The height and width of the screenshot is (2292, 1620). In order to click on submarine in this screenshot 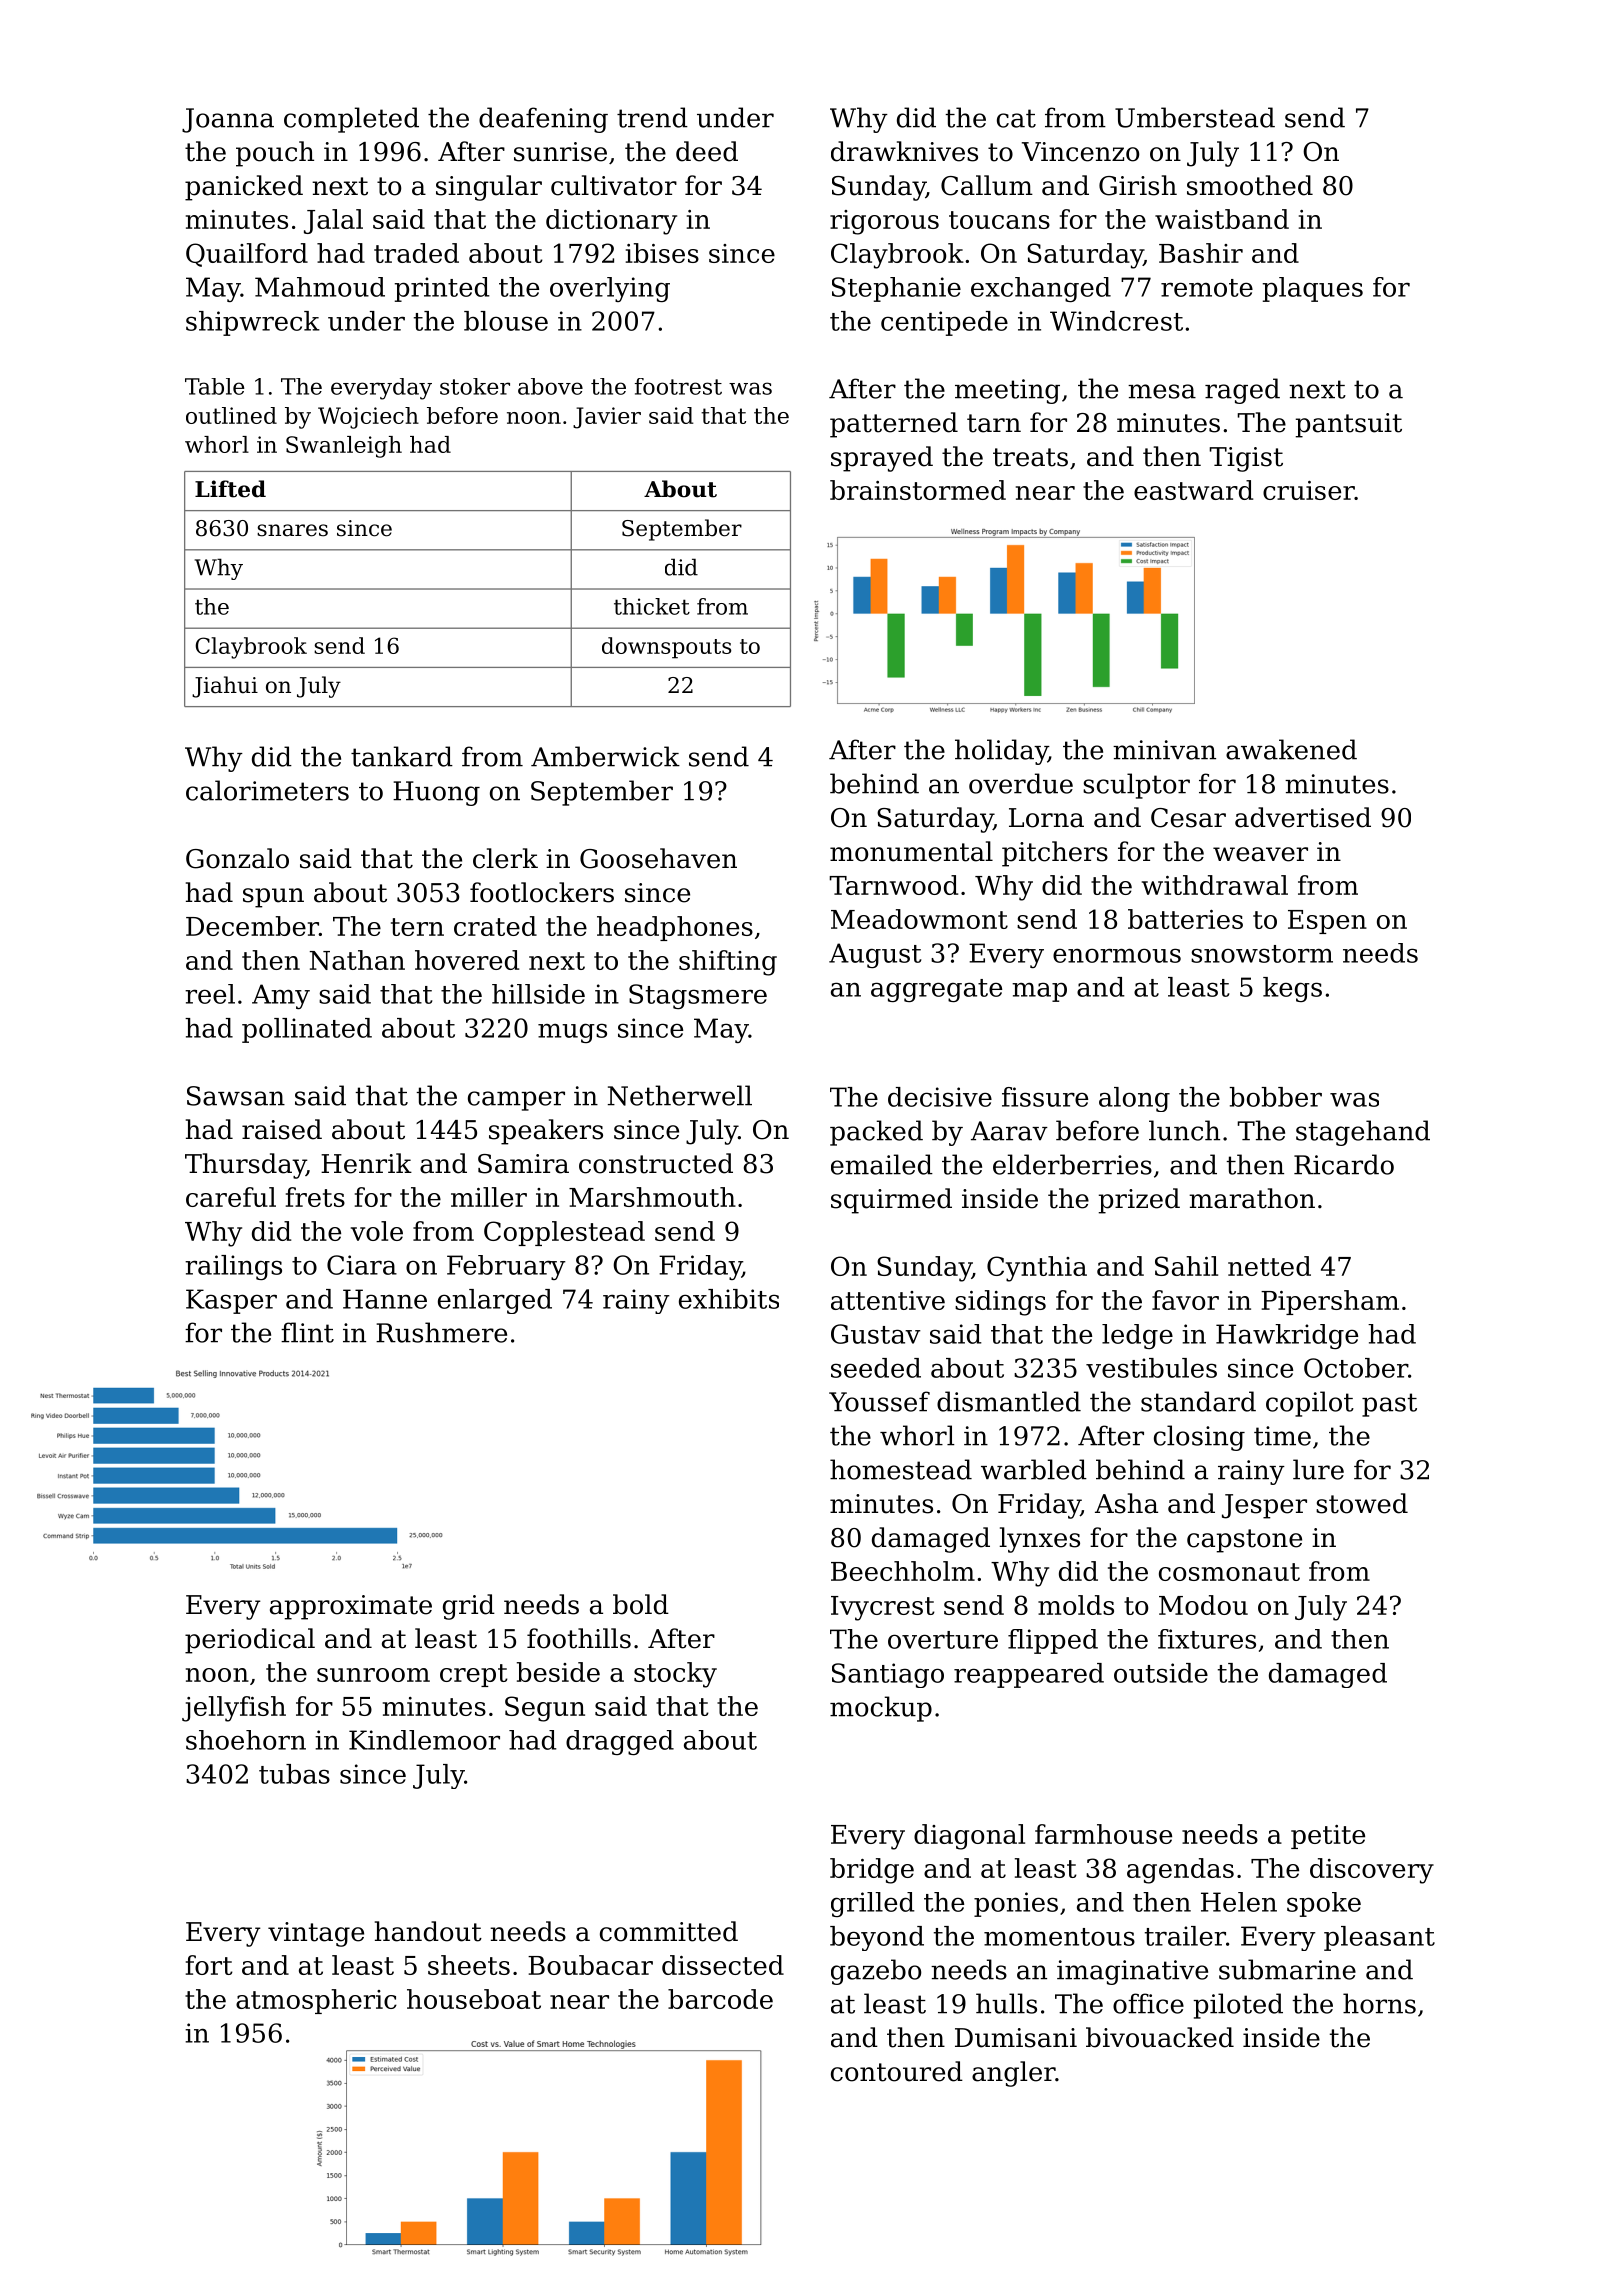, I will do `click(1287, 1969)`.
